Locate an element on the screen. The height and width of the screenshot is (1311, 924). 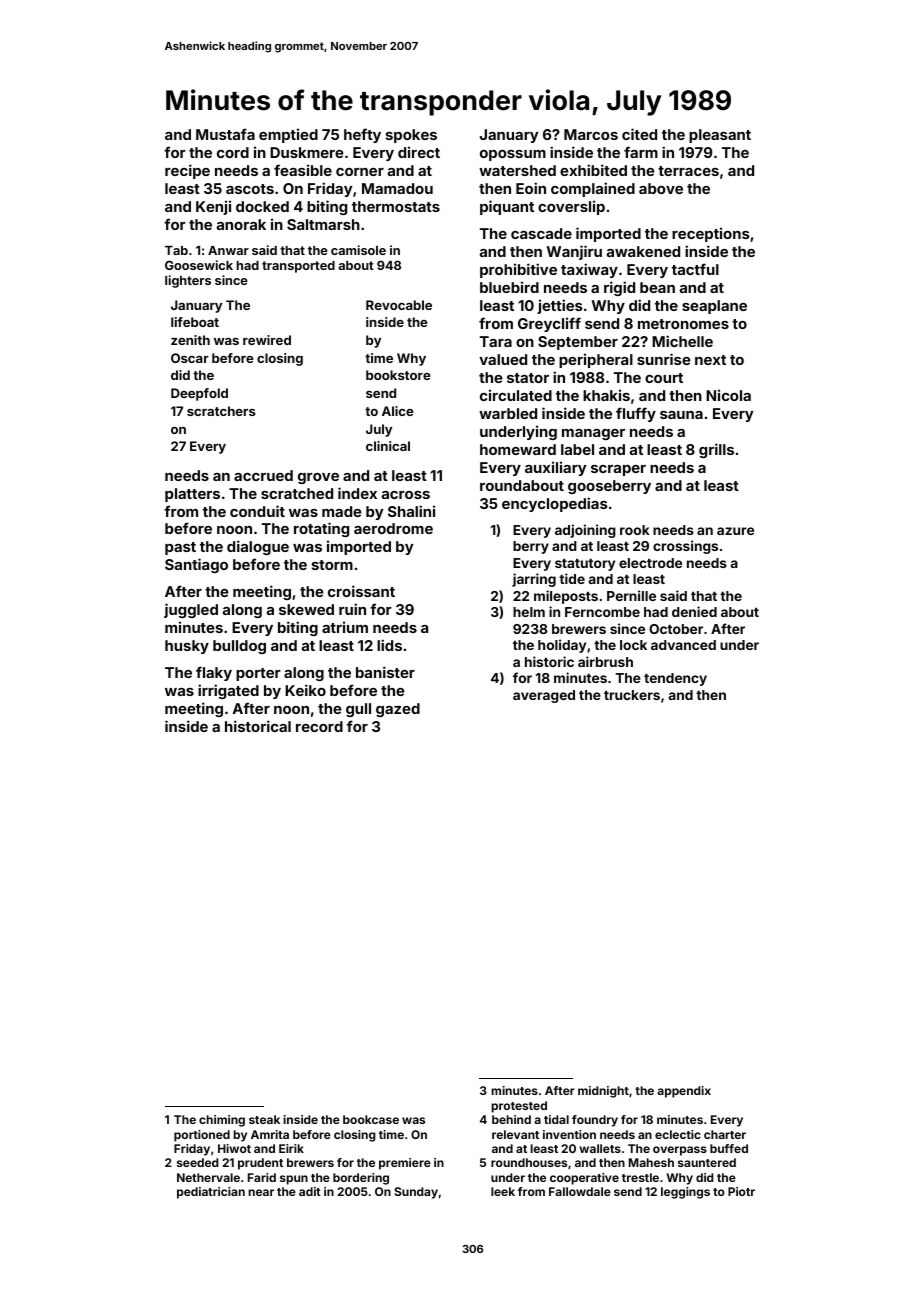
seeded is located at coordinates (198, 1162).
